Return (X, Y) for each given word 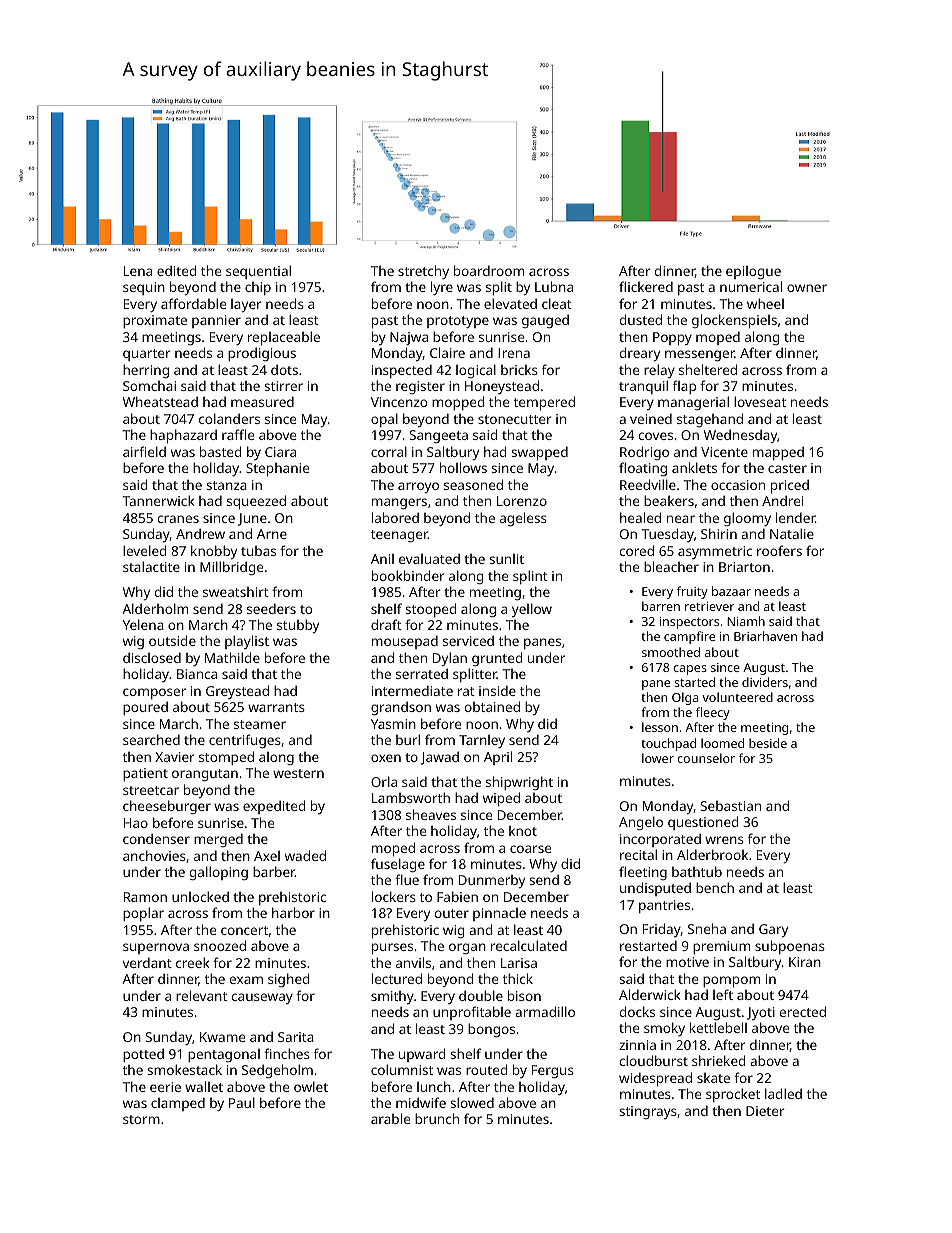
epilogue (753, 272)
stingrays (648, 1112)
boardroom (489, 270)
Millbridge (231, 568)
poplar (143, 914)
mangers (399, 503)
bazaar (731, 591)
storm (141, 1119)
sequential (258, 272)
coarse (530, 849)
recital (638, 854)
